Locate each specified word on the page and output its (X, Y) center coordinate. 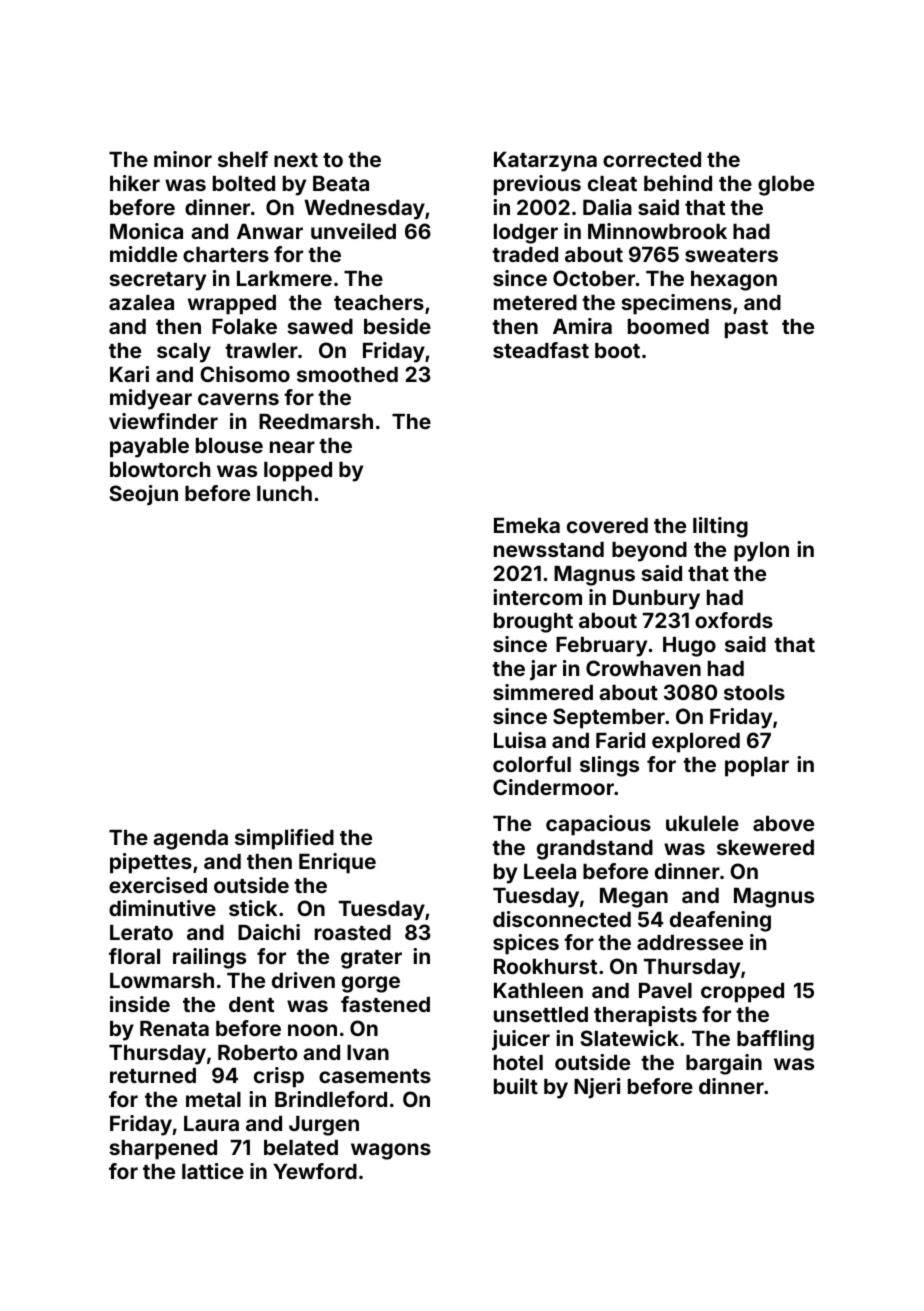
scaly (184, 353)
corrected (652, 159)
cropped (742, 993)
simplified (284, 839)
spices (526, 944)
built (516, 1086)
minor (183, 159)
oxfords (734, 620)
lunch (284, 493)
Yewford (315, 1171)
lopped (298, 472)
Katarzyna (545, 162)
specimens (676, 304)
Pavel (665, 990)
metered (535, 302)
